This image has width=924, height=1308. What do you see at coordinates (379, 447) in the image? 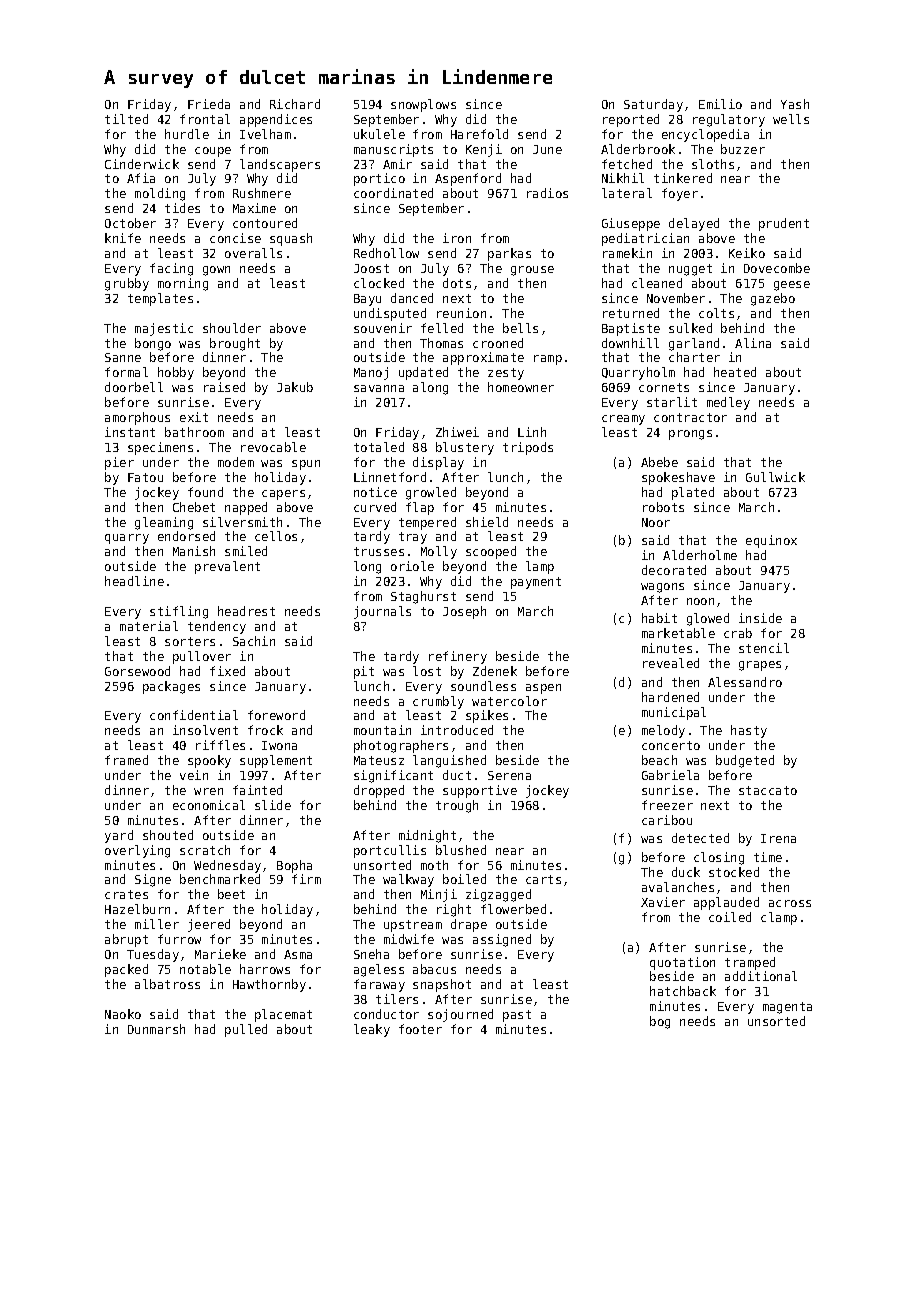
I see `totaled` at bounding box center [379, 447].
